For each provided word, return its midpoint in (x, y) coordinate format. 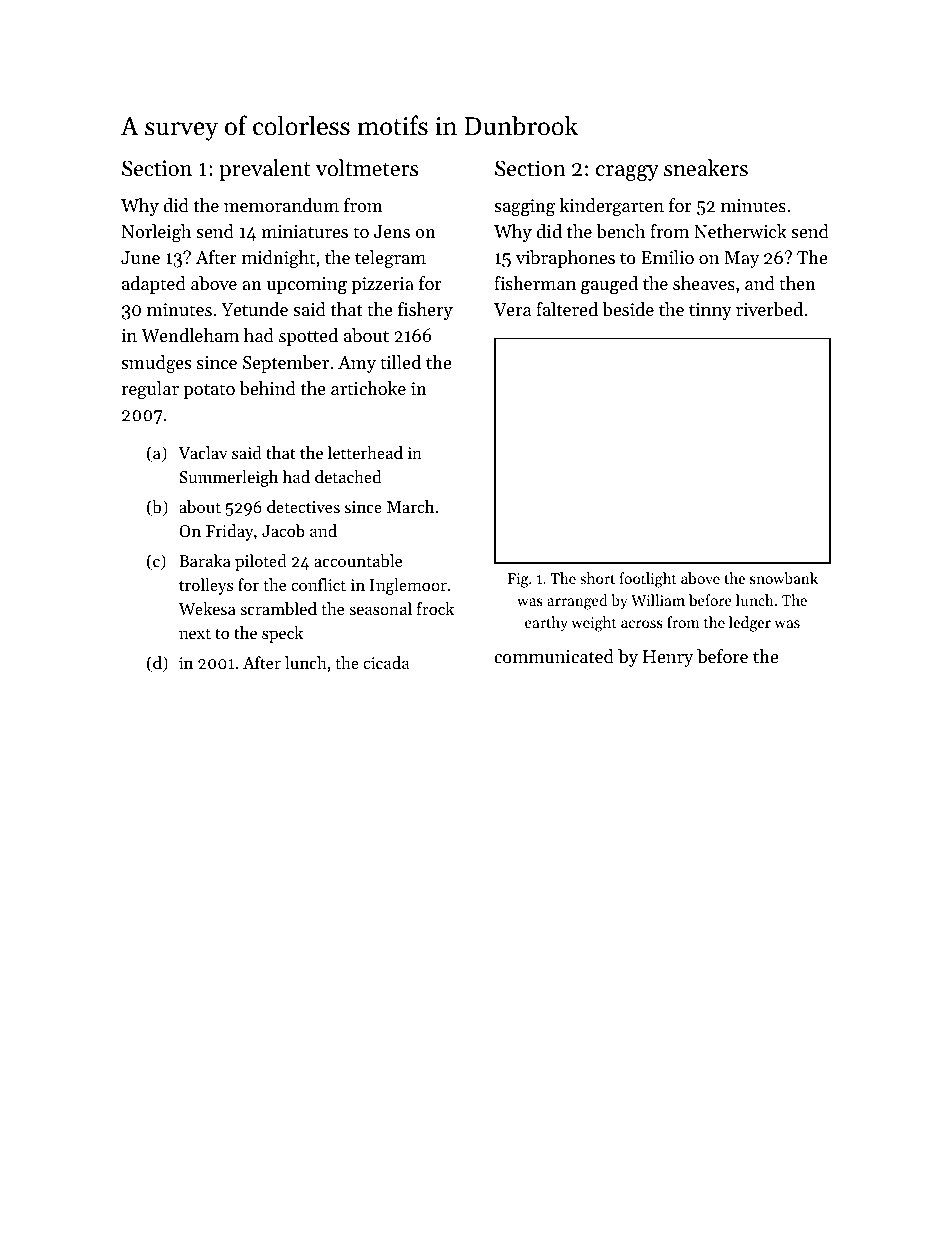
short (597, 578)
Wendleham (190, 335)
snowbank (784, 578)
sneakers (706, 168)
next (195, 633)
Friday (229, 532)
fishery (425, 311)
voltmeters (367, 168)
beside (628, 309)
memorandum (281, 205)
